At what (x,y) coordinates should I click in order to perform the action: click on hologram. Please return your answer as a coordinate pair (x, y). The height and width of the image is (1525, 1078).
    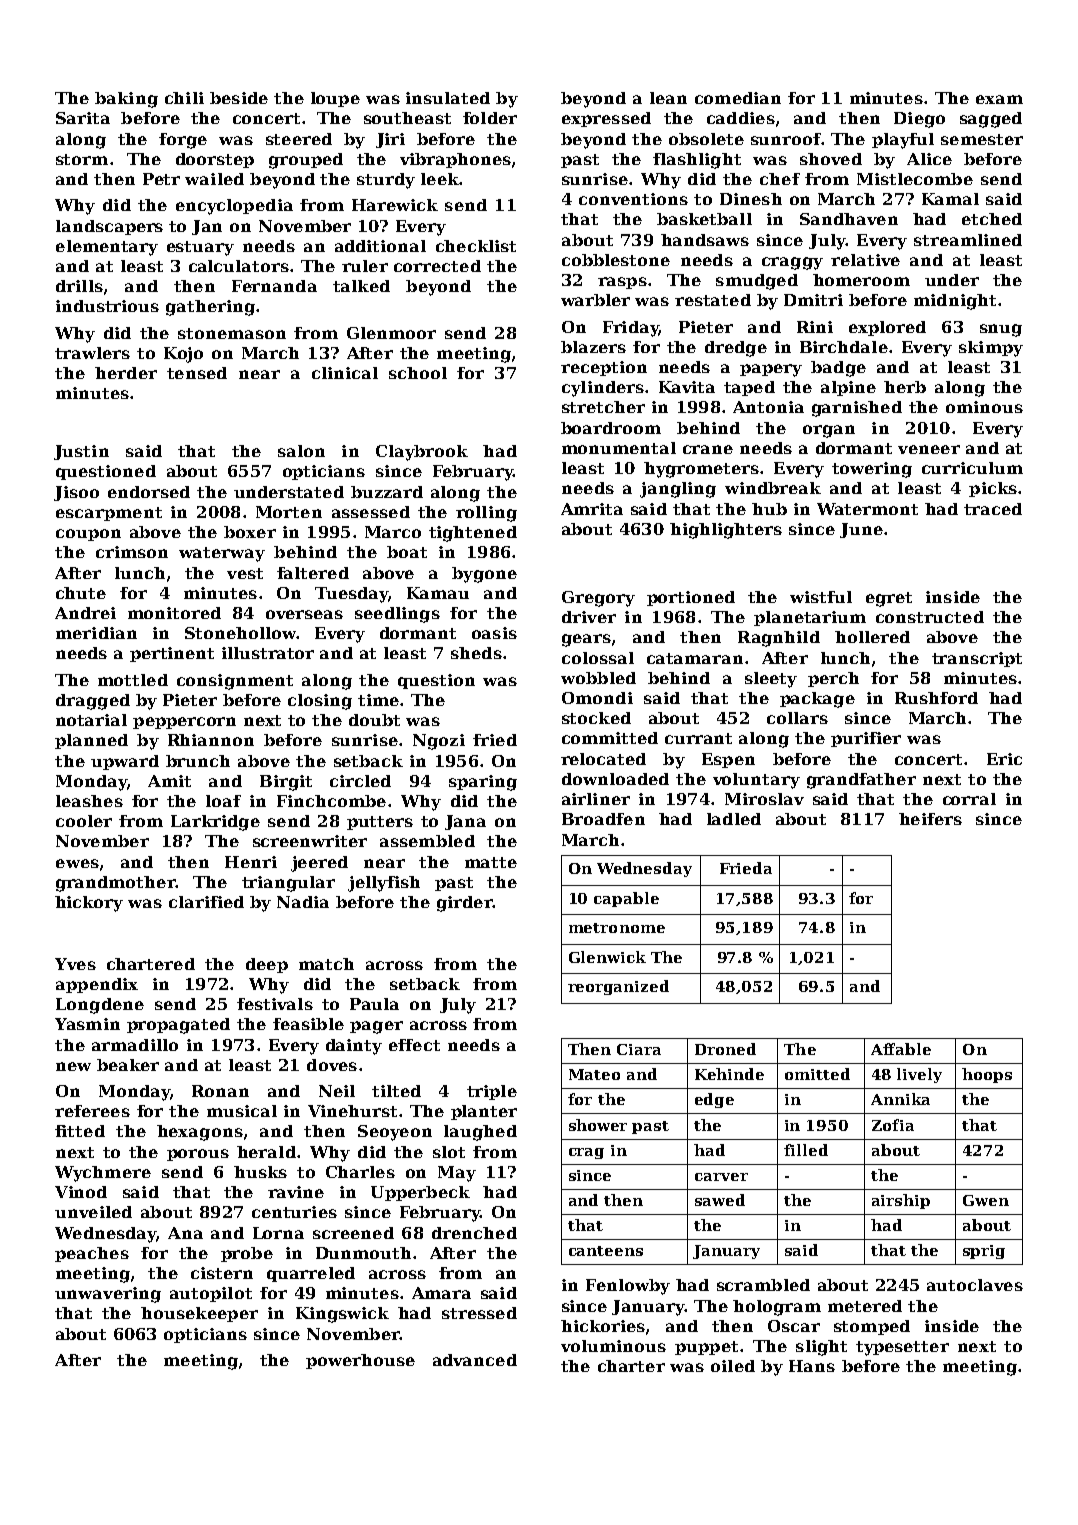
    Looking at the image, I should click on (777, 1308).
